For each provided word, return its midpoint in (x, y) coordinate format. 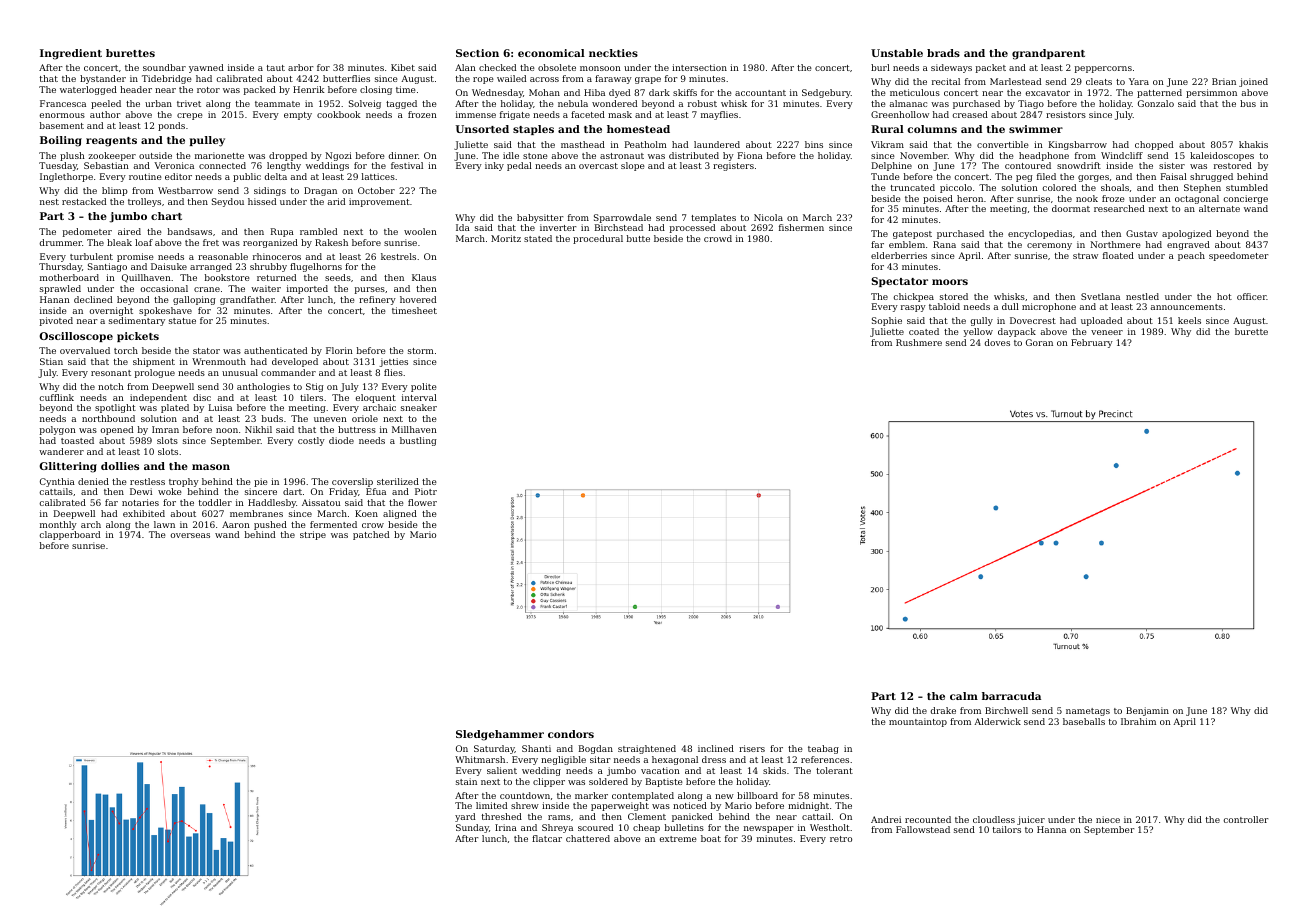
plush (72, 156)
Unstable (897, 53)
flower (422, 502)
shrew (525, 805)
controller (1245, 819)
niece (1108, 819)
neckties (613, 53)
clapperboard (69, 535)
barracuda (1011, 696)
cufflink (56, 397)
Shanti (536, 748)
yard (465, 817)
